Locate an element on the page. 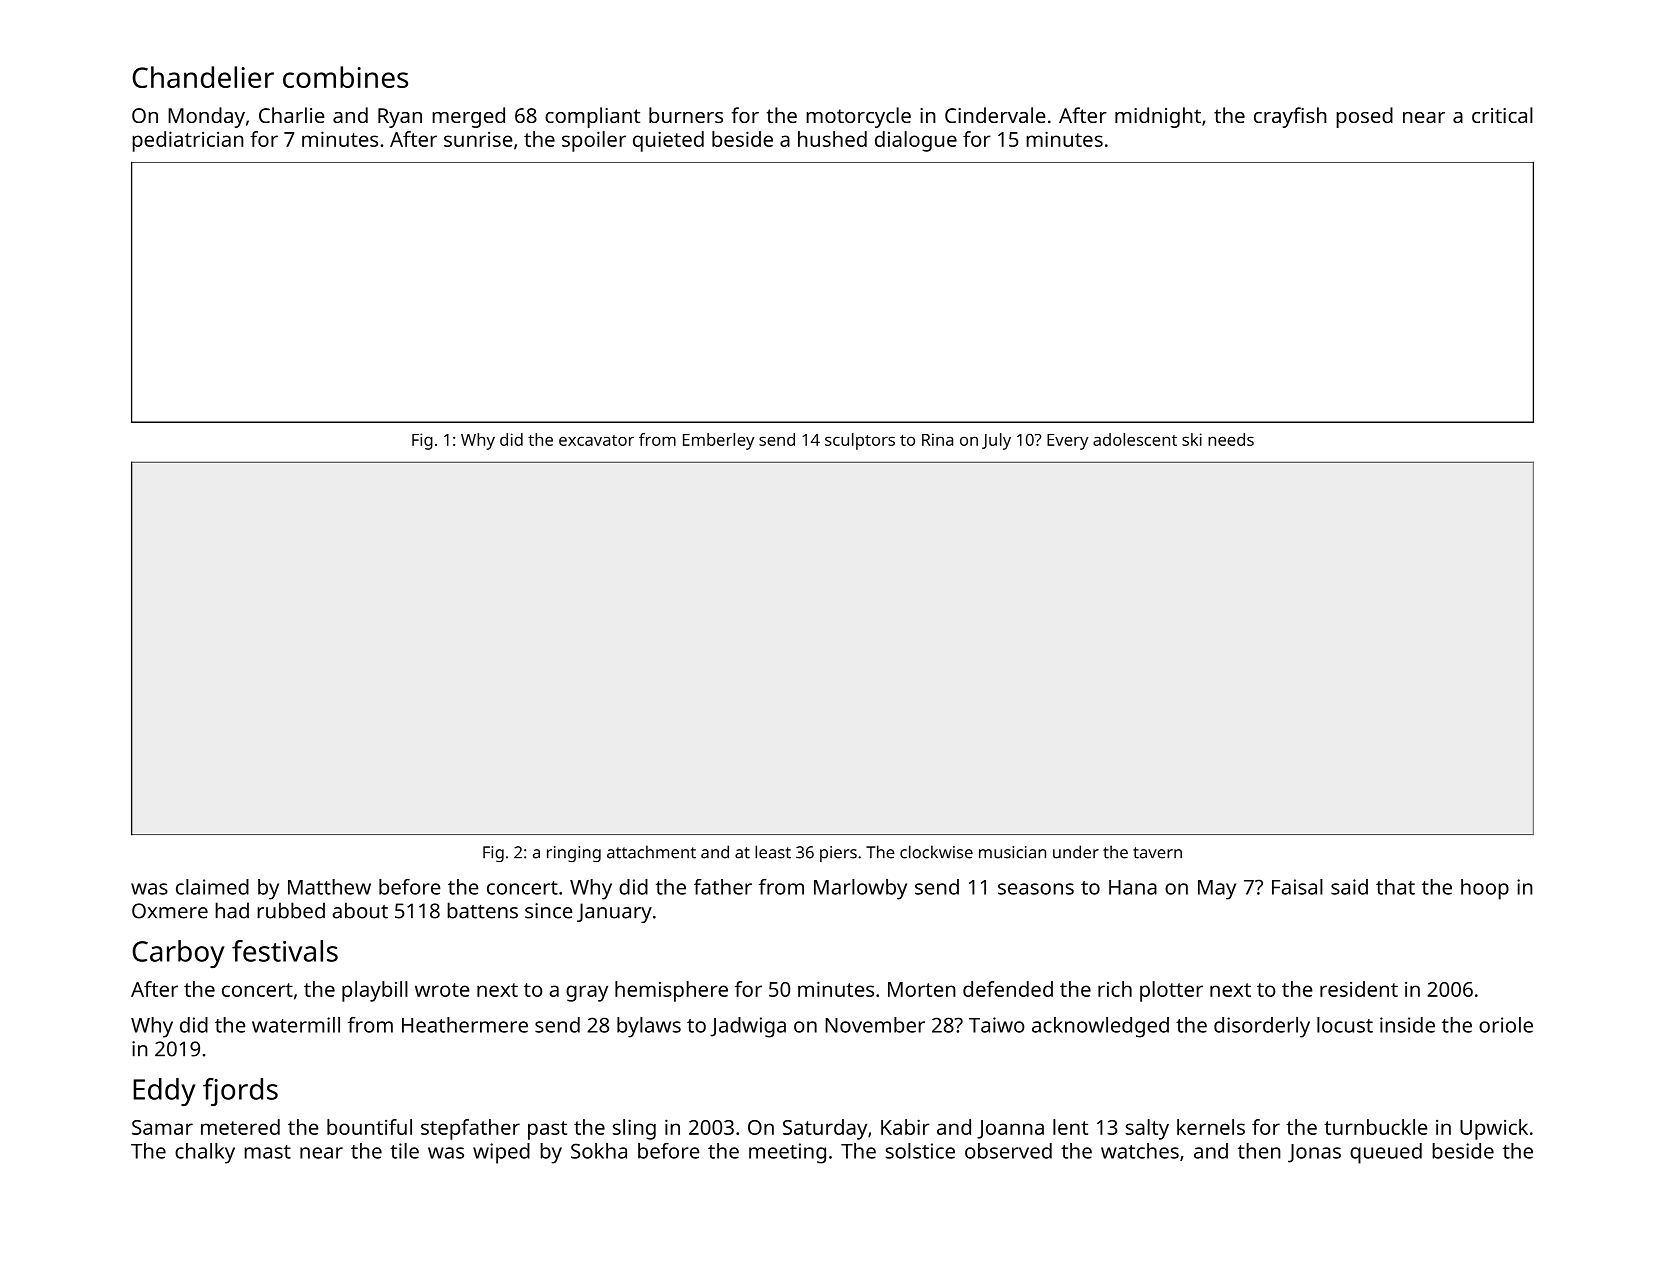 The height and width of the document is (1287, 1665). motorcycle is located at coordinates (858, 117).
